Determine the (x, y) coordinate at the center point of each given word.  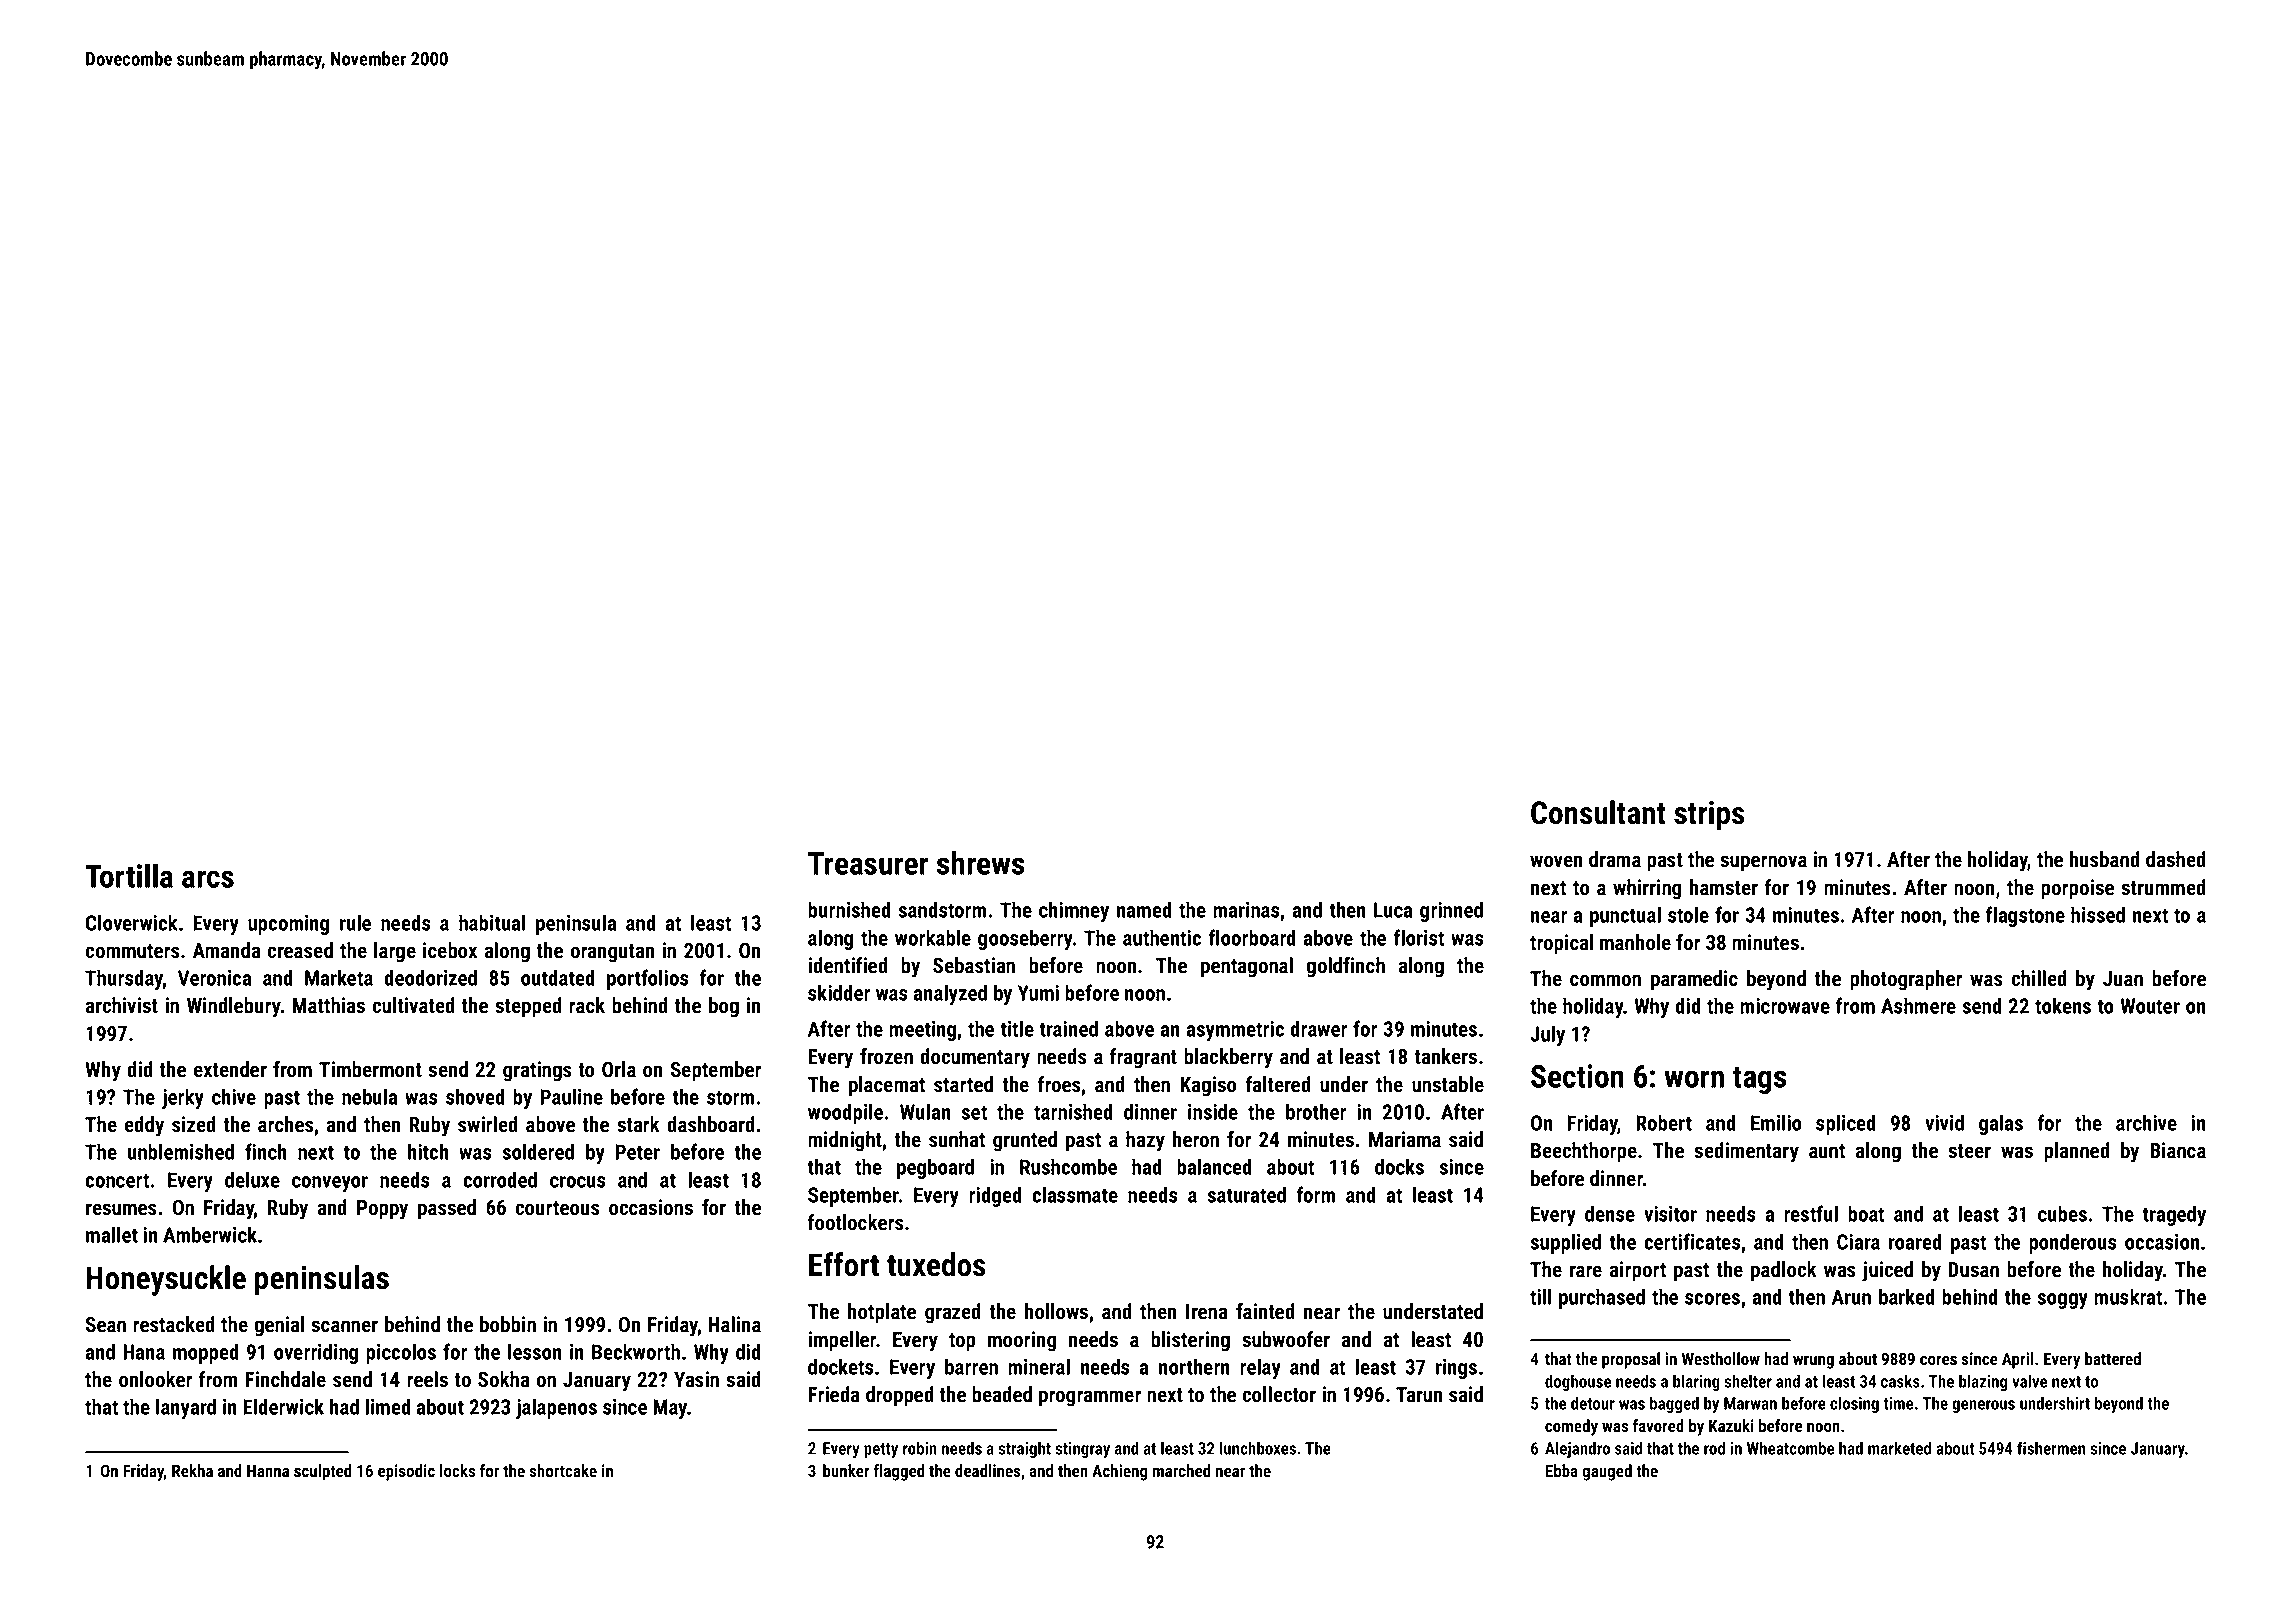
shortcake (563, 1470)
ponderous (2073, 1243)
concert (117, 1180)
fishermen (2051, 1448)
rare (1586, 1271)
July (1547, 1035)
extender (230, 1069)
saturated (1246, 1194)
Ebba (1562, 1470)
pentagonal (1247, 967)
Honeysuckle (166, 1280)
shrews (980, 863)
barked (1907, 1296)
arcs (208, 879)
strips (1709, 816)
